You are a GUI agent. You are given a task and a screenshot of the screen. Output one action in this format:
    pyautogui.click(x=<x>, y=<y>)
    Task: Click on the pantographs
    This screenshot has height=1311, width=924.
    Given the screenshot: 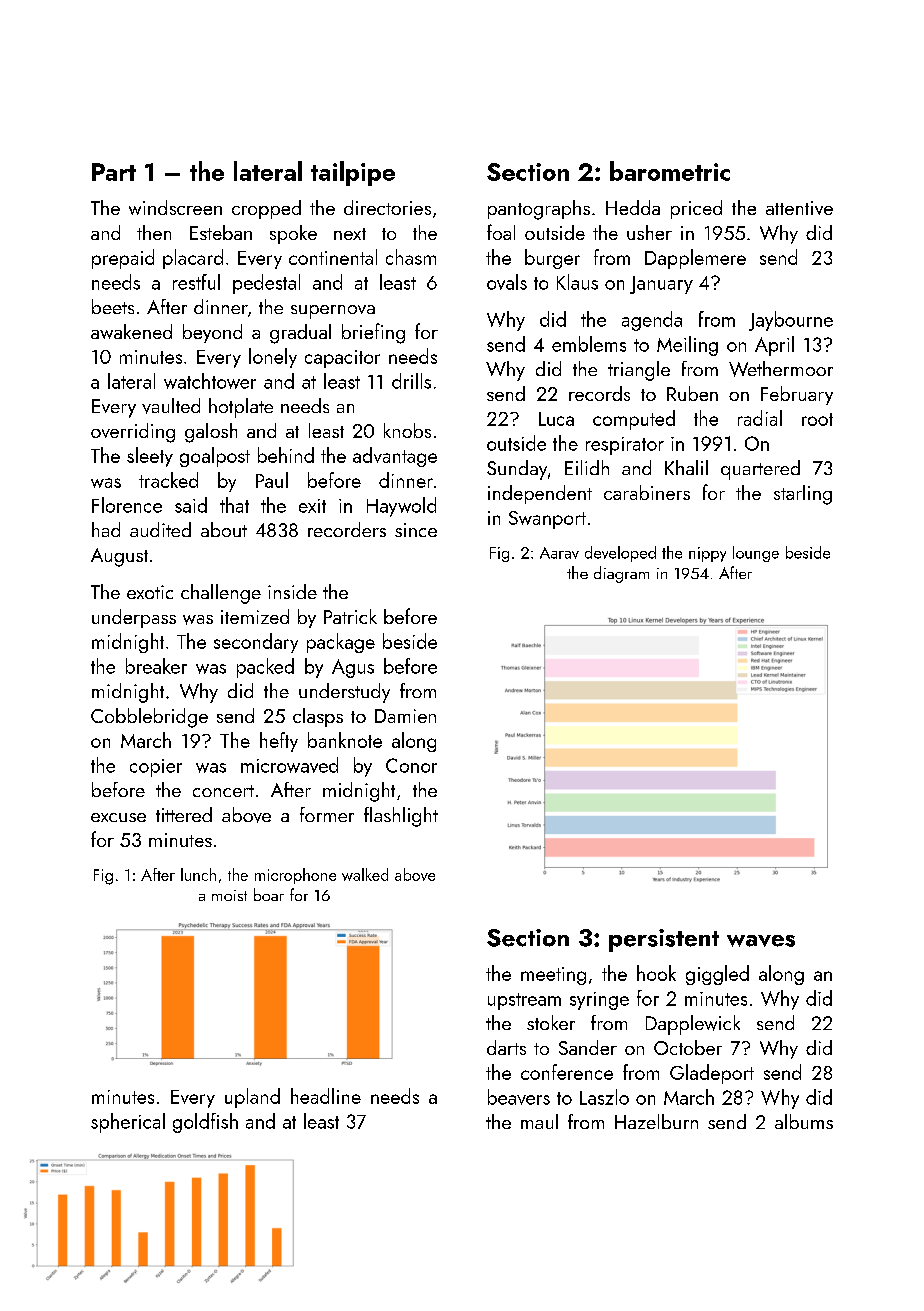 What is the action you would take?
    pyautogui.click(x=539, y=210)
